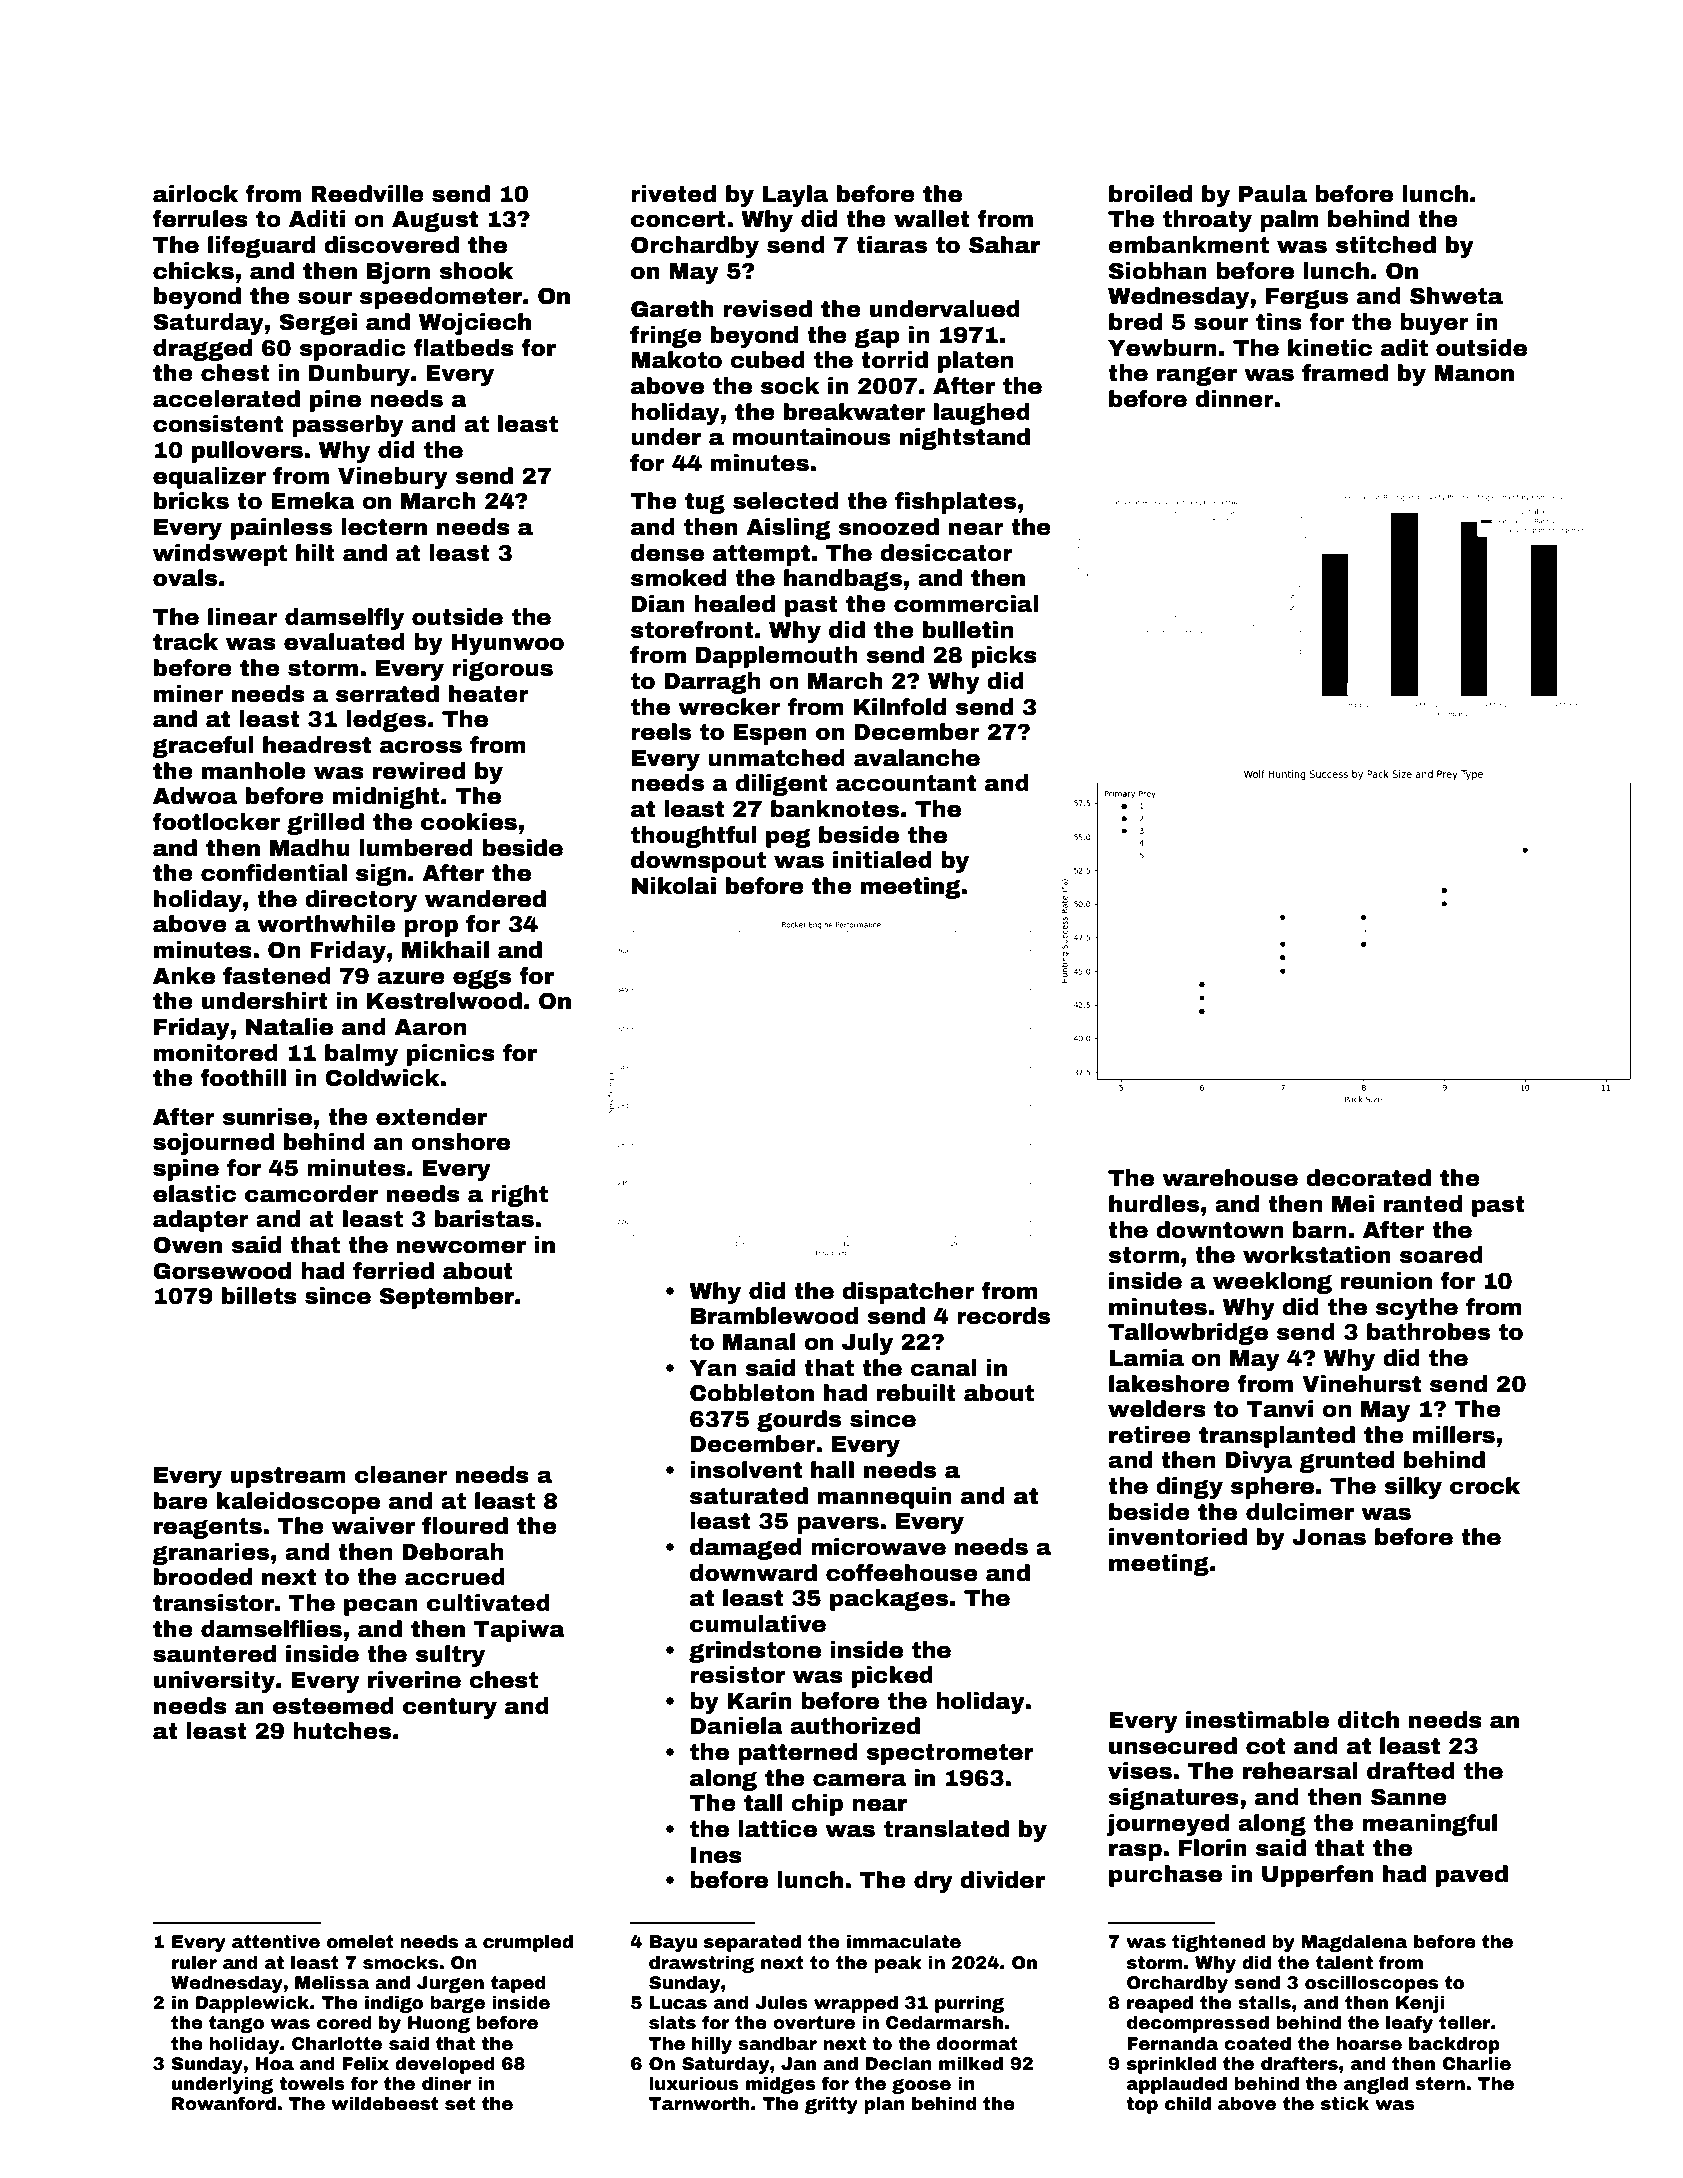 This screenshot has width=1683, height=2178. Describe the element at coordinates (519, 1631) in the screenshot. I see `Tapiwa` at that location.
